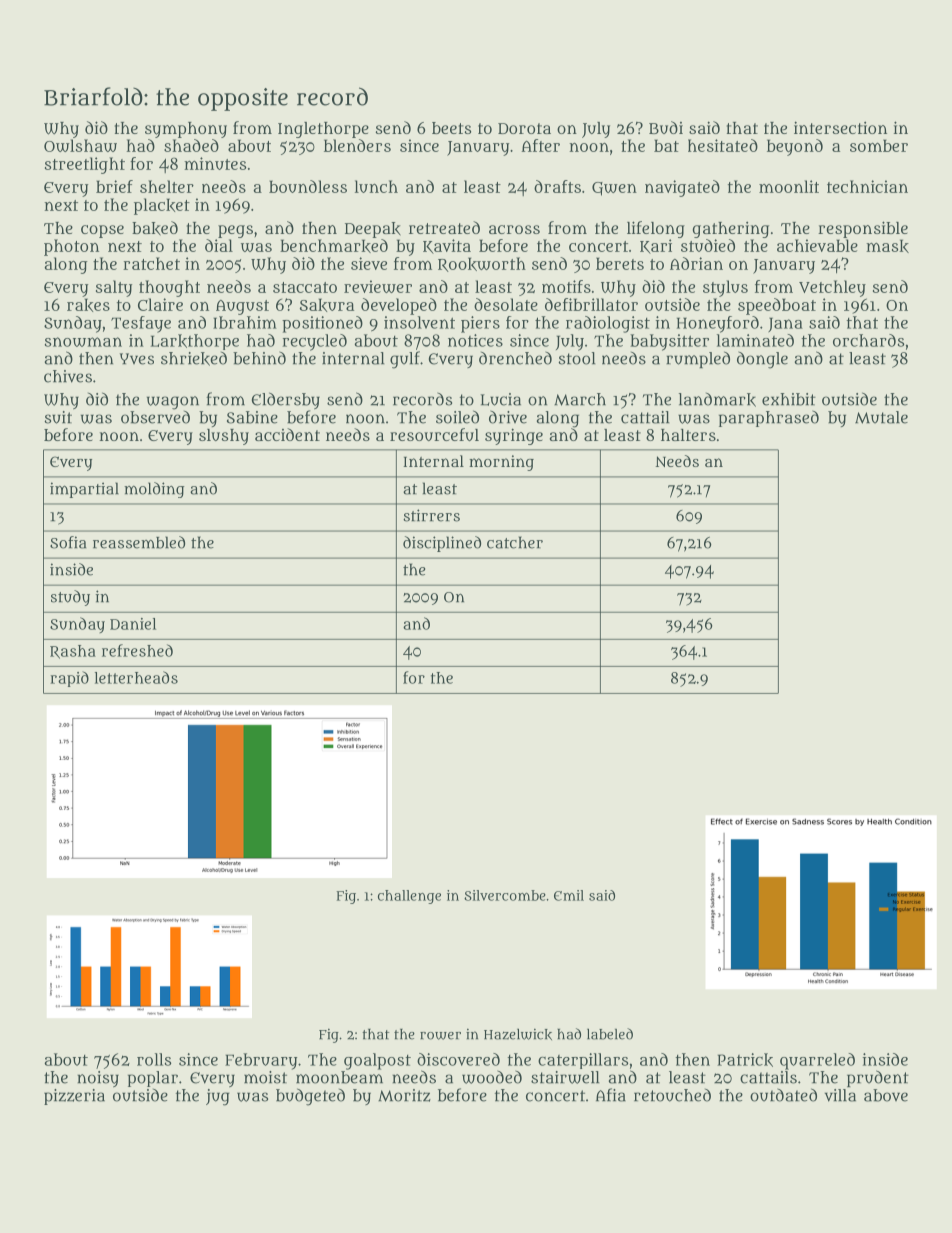 The height and width of the image is (1233, 952). Describe the element at coordinates (505, 895) in the image. I see `Silvercombe` at that location.
